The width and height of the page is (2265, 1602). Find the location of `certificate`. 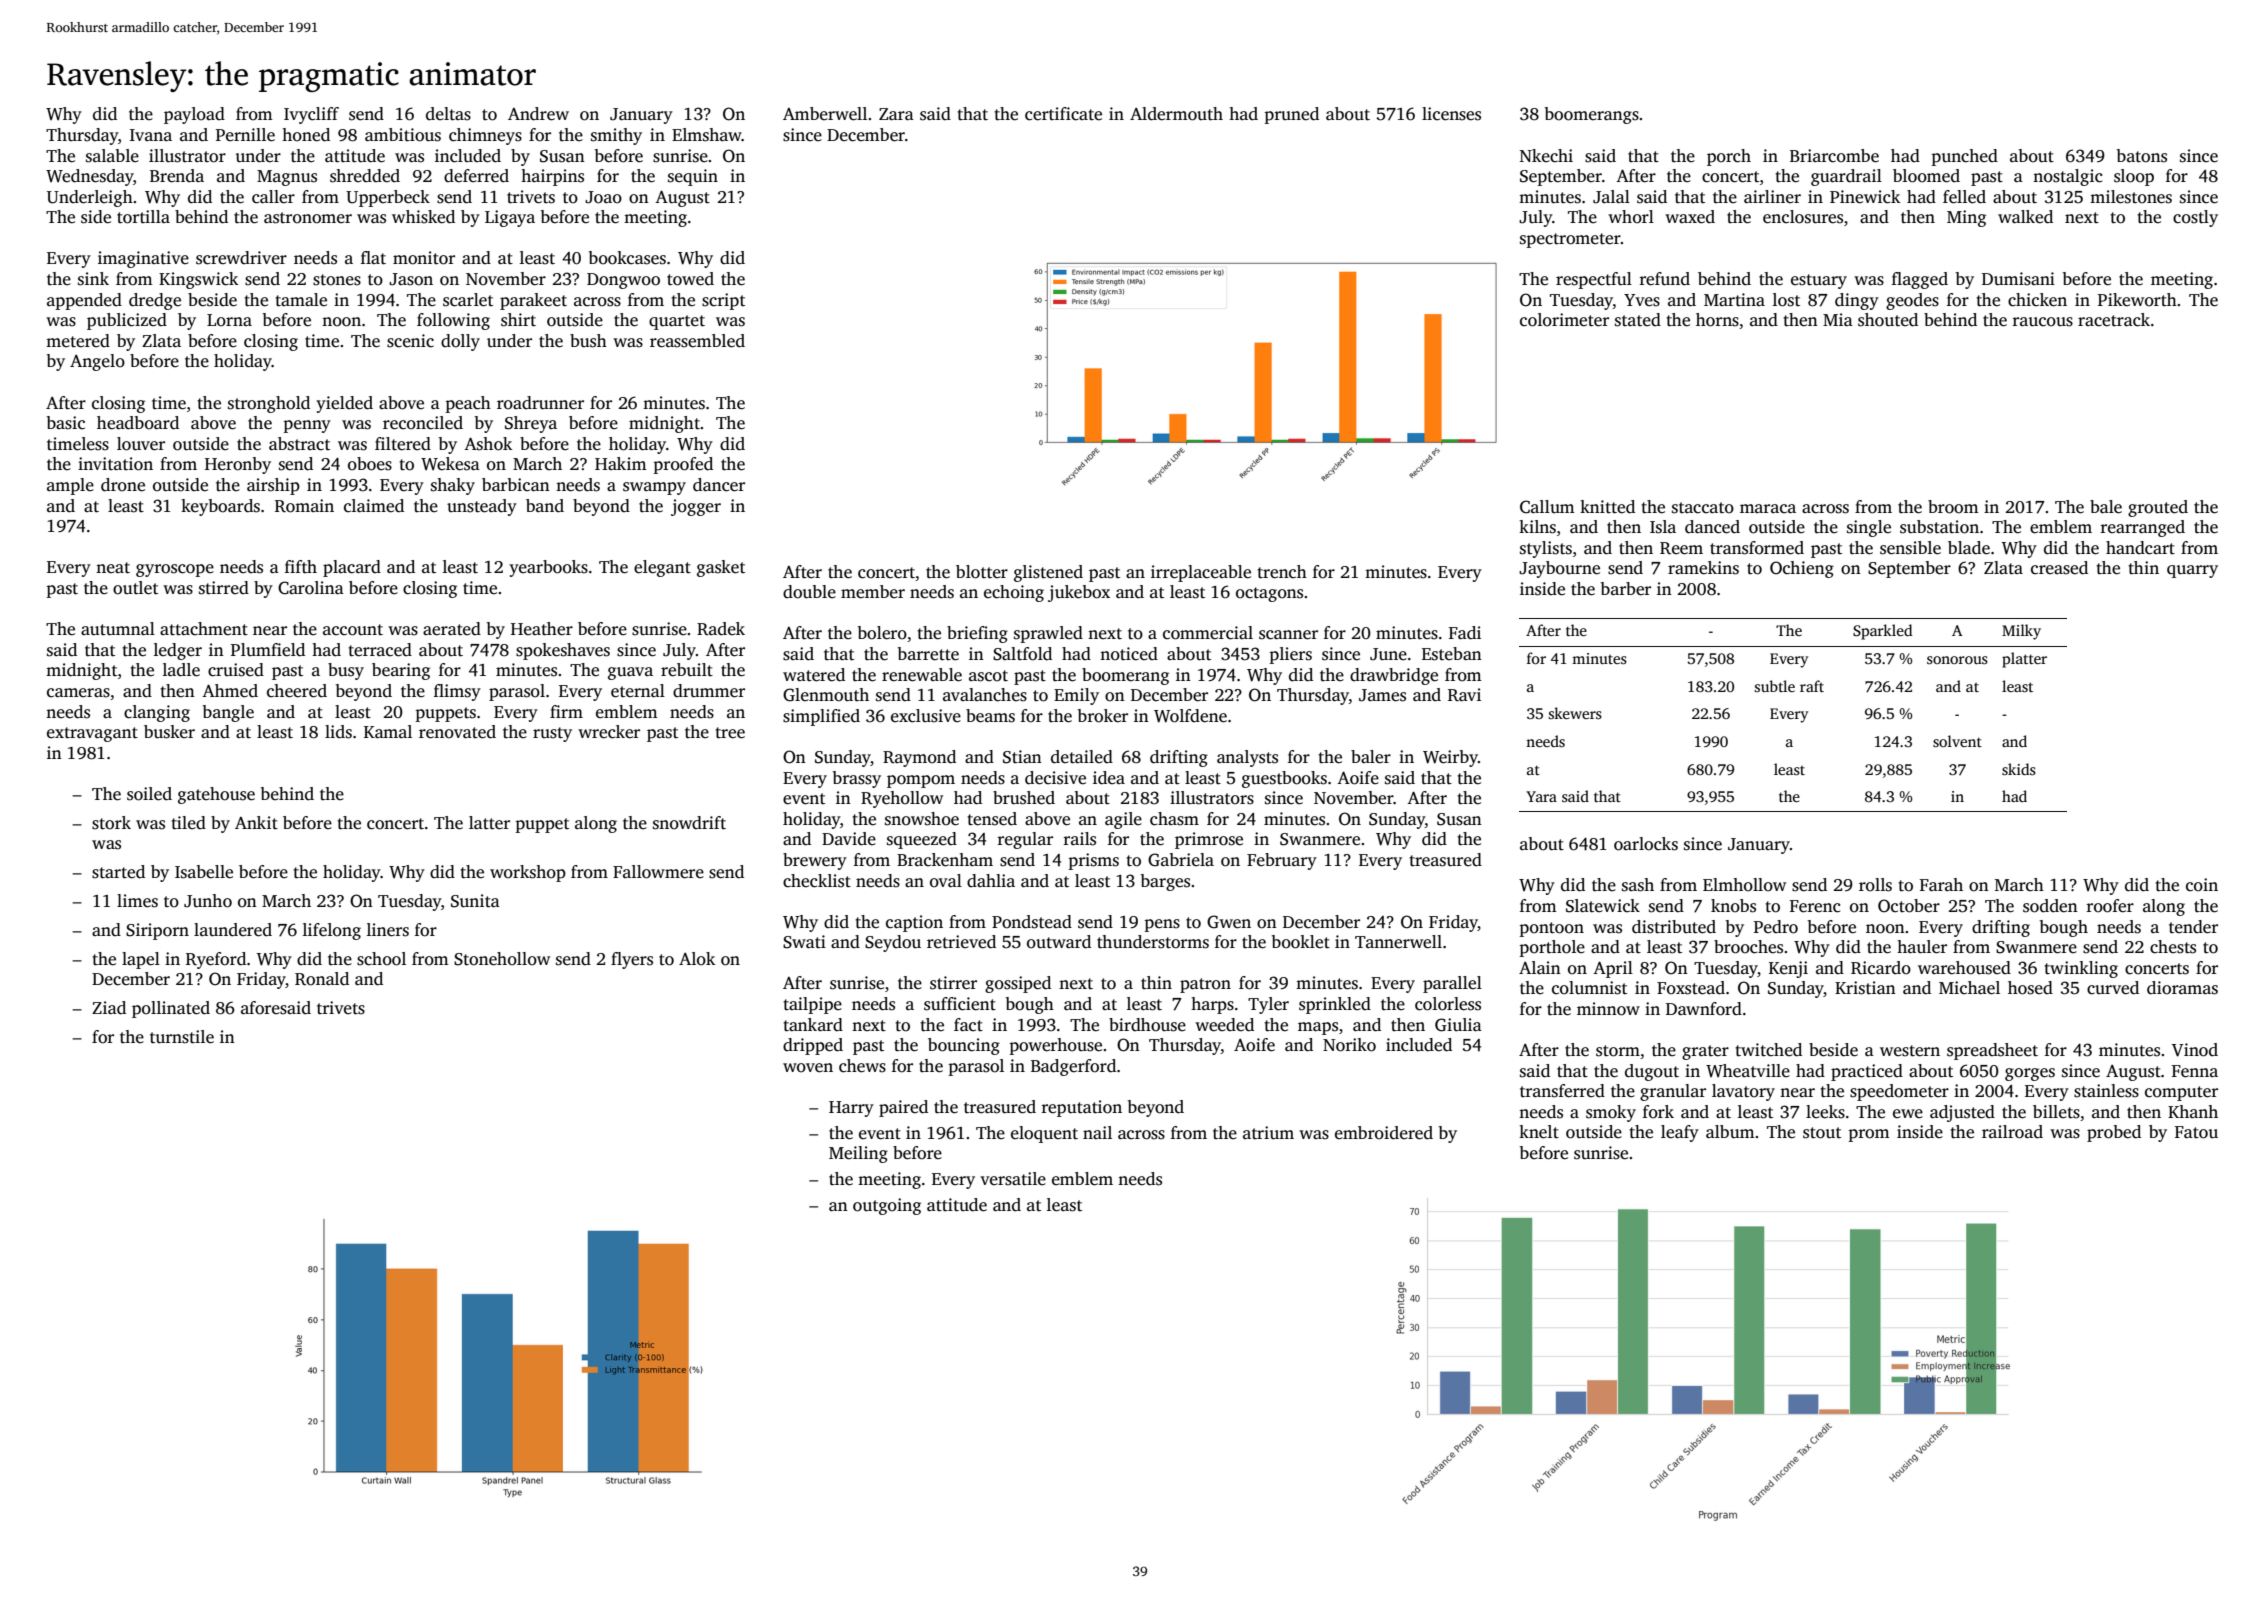

certificate is located at coordinates (1063, 114).
